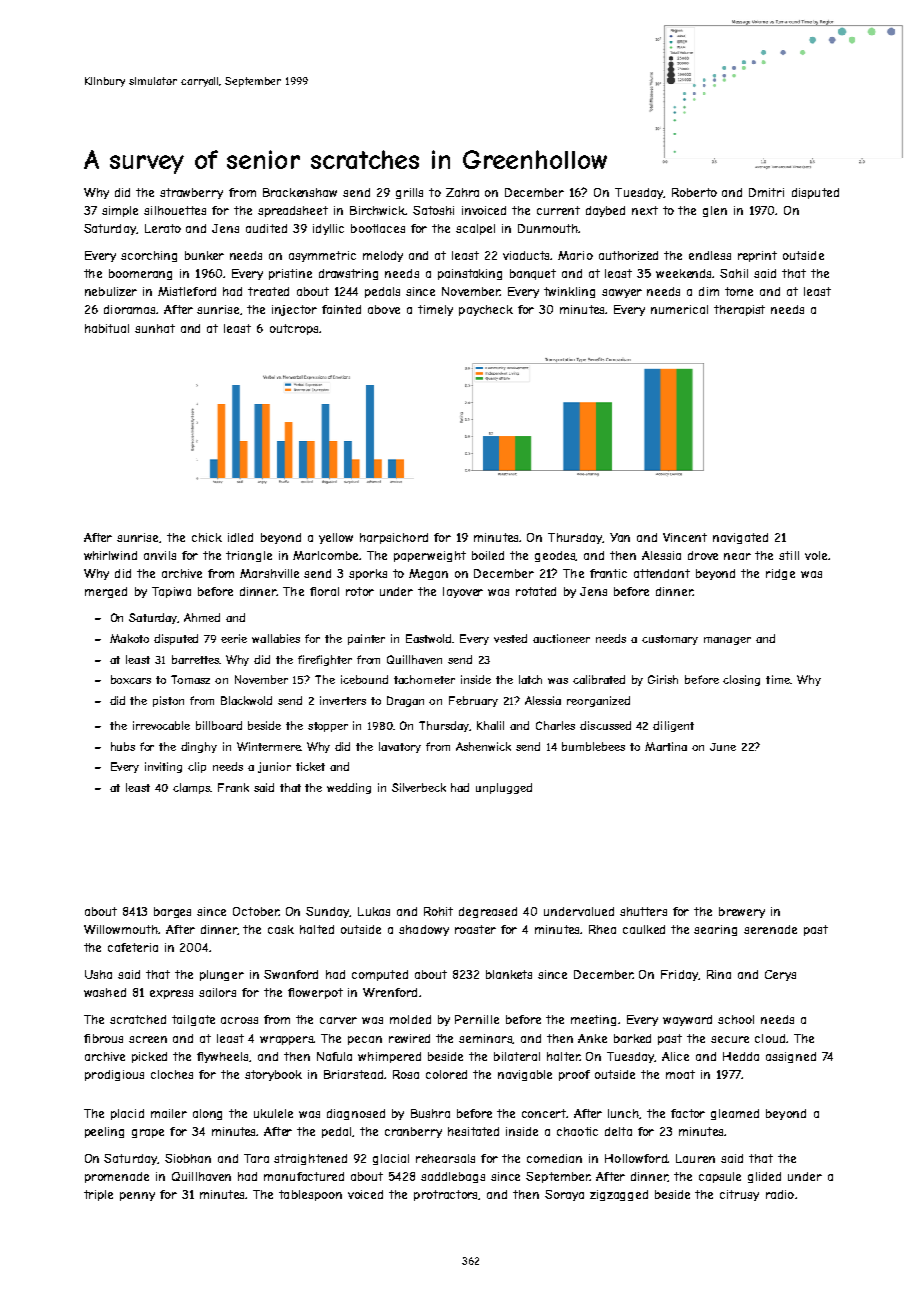 The height and width of the image is (1314, 924). I want to click on Frank, so click(233, 787).
